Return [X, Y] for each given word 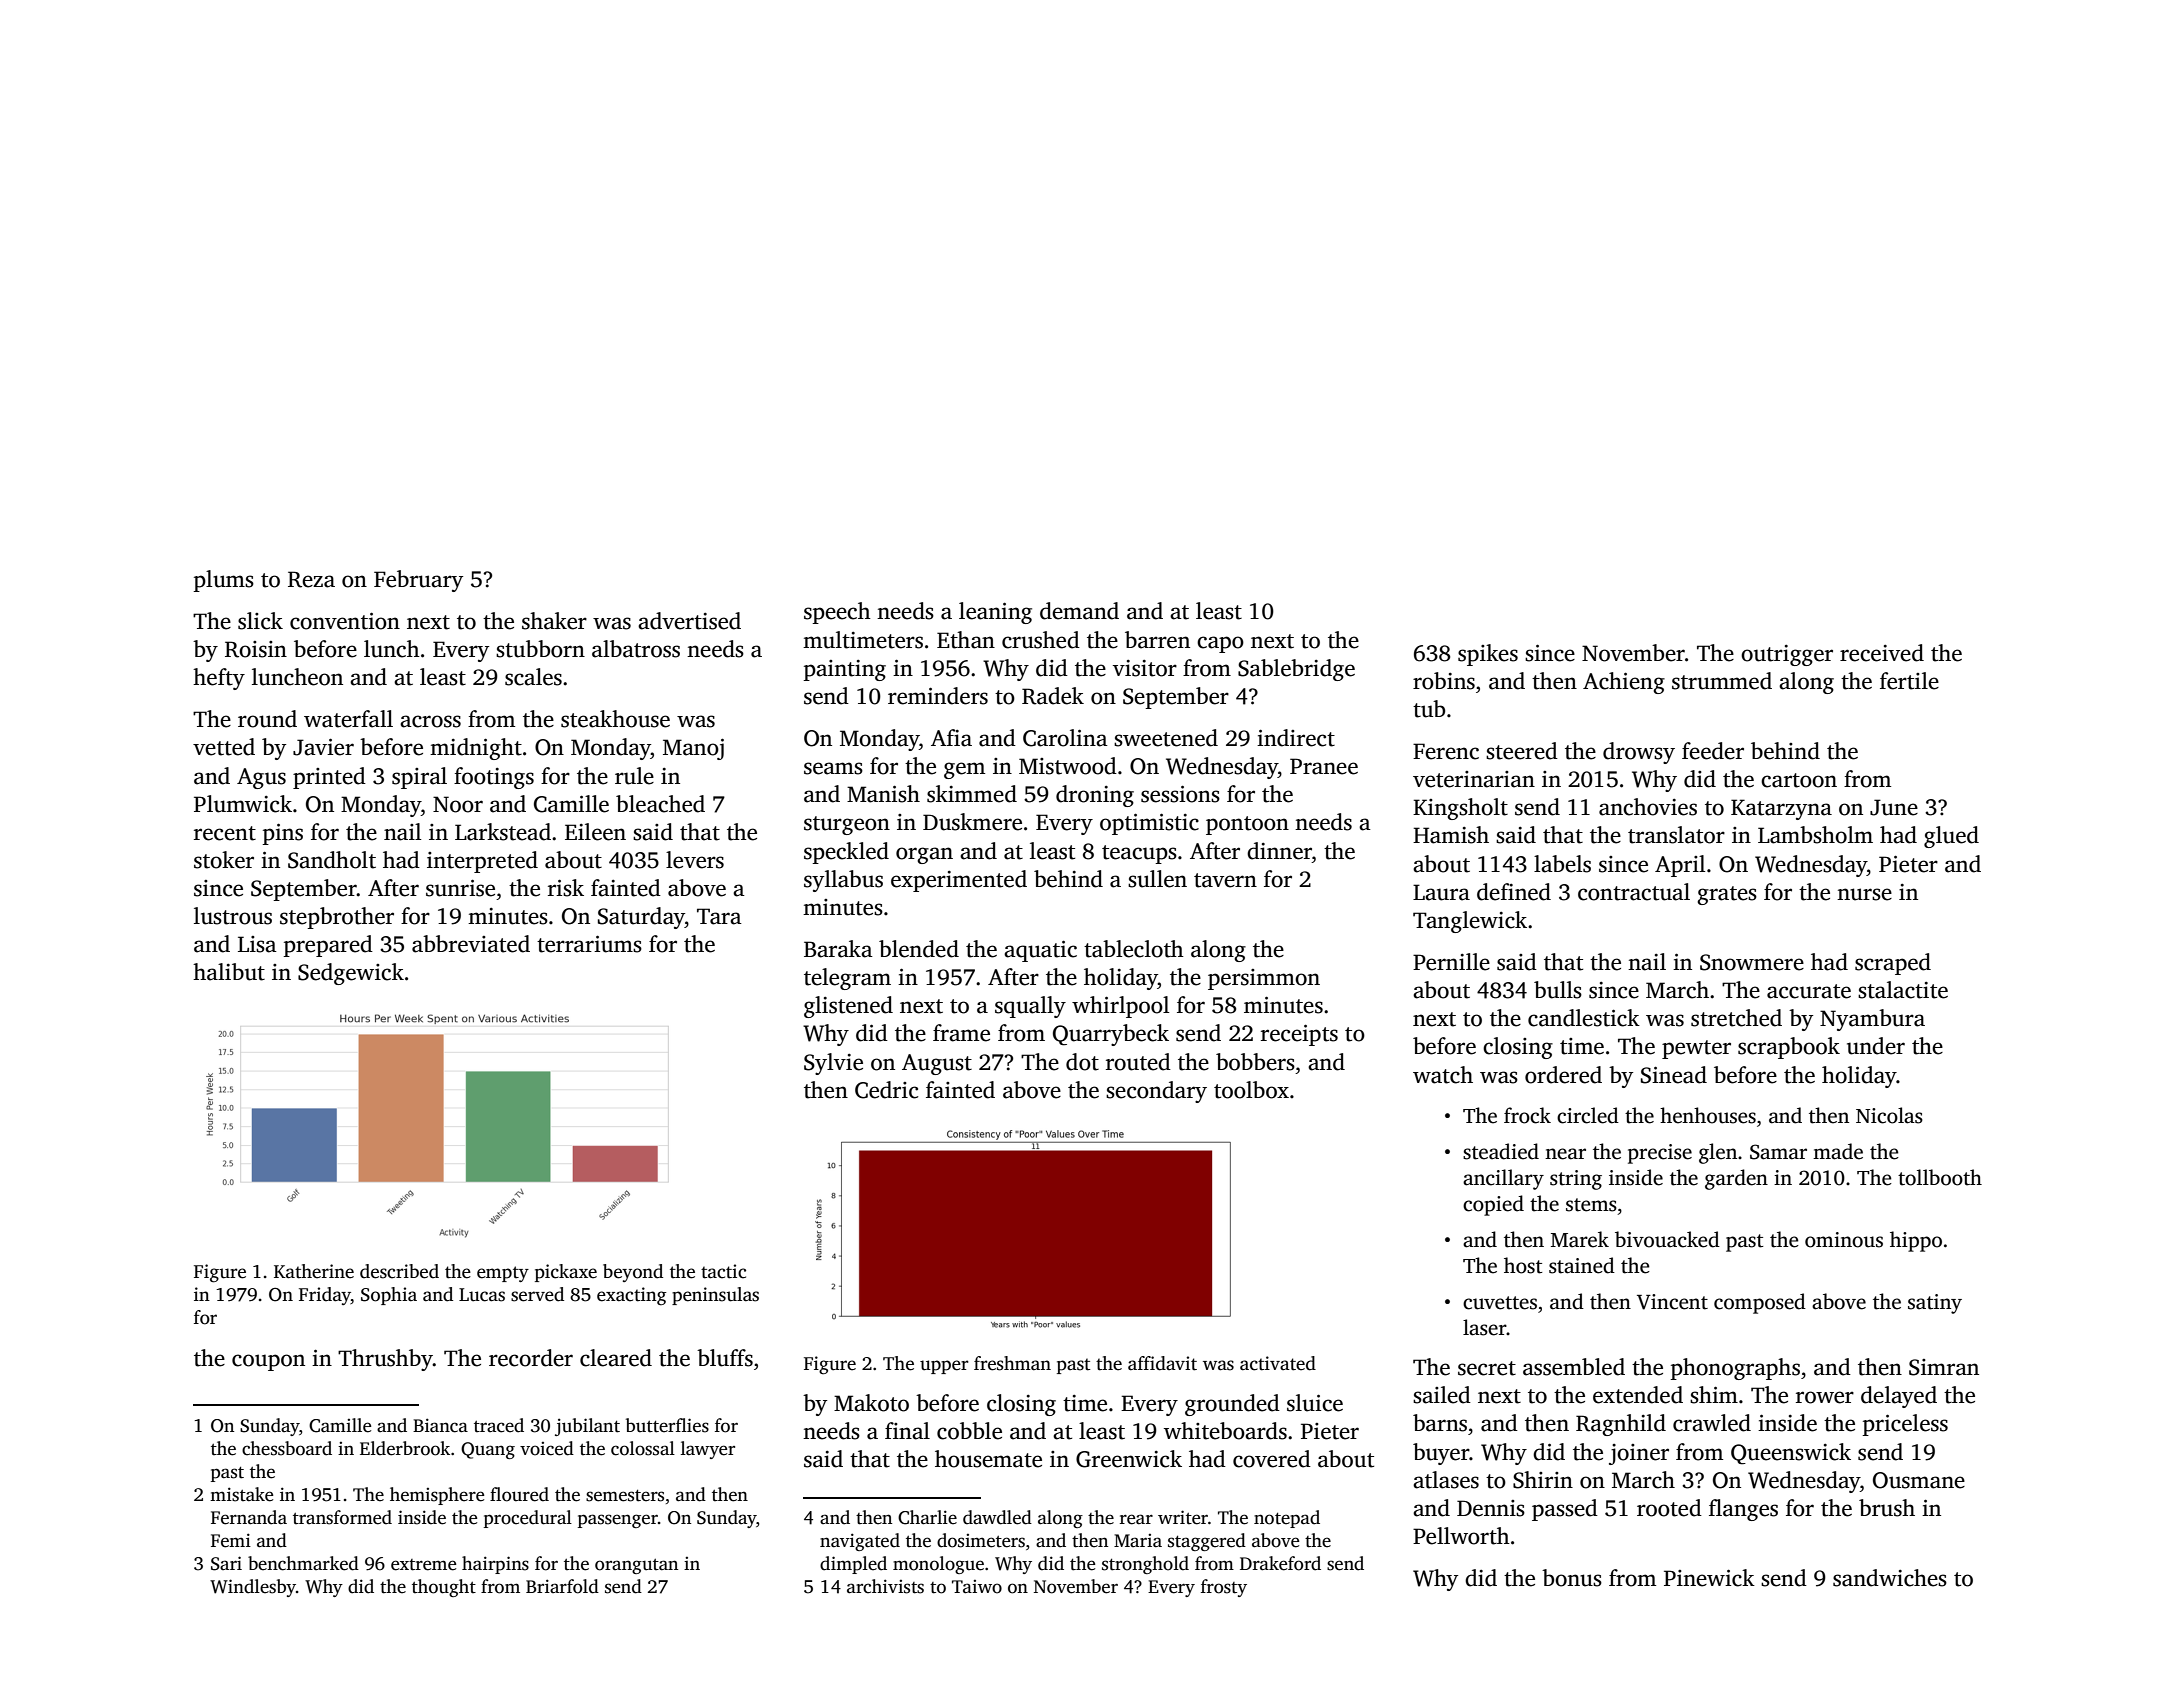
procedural [528, 1519]
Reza [311, 579]
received [1882, 653]
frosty [1224, 1588]
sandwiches [1890, 1578]
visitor [1145, 668]
